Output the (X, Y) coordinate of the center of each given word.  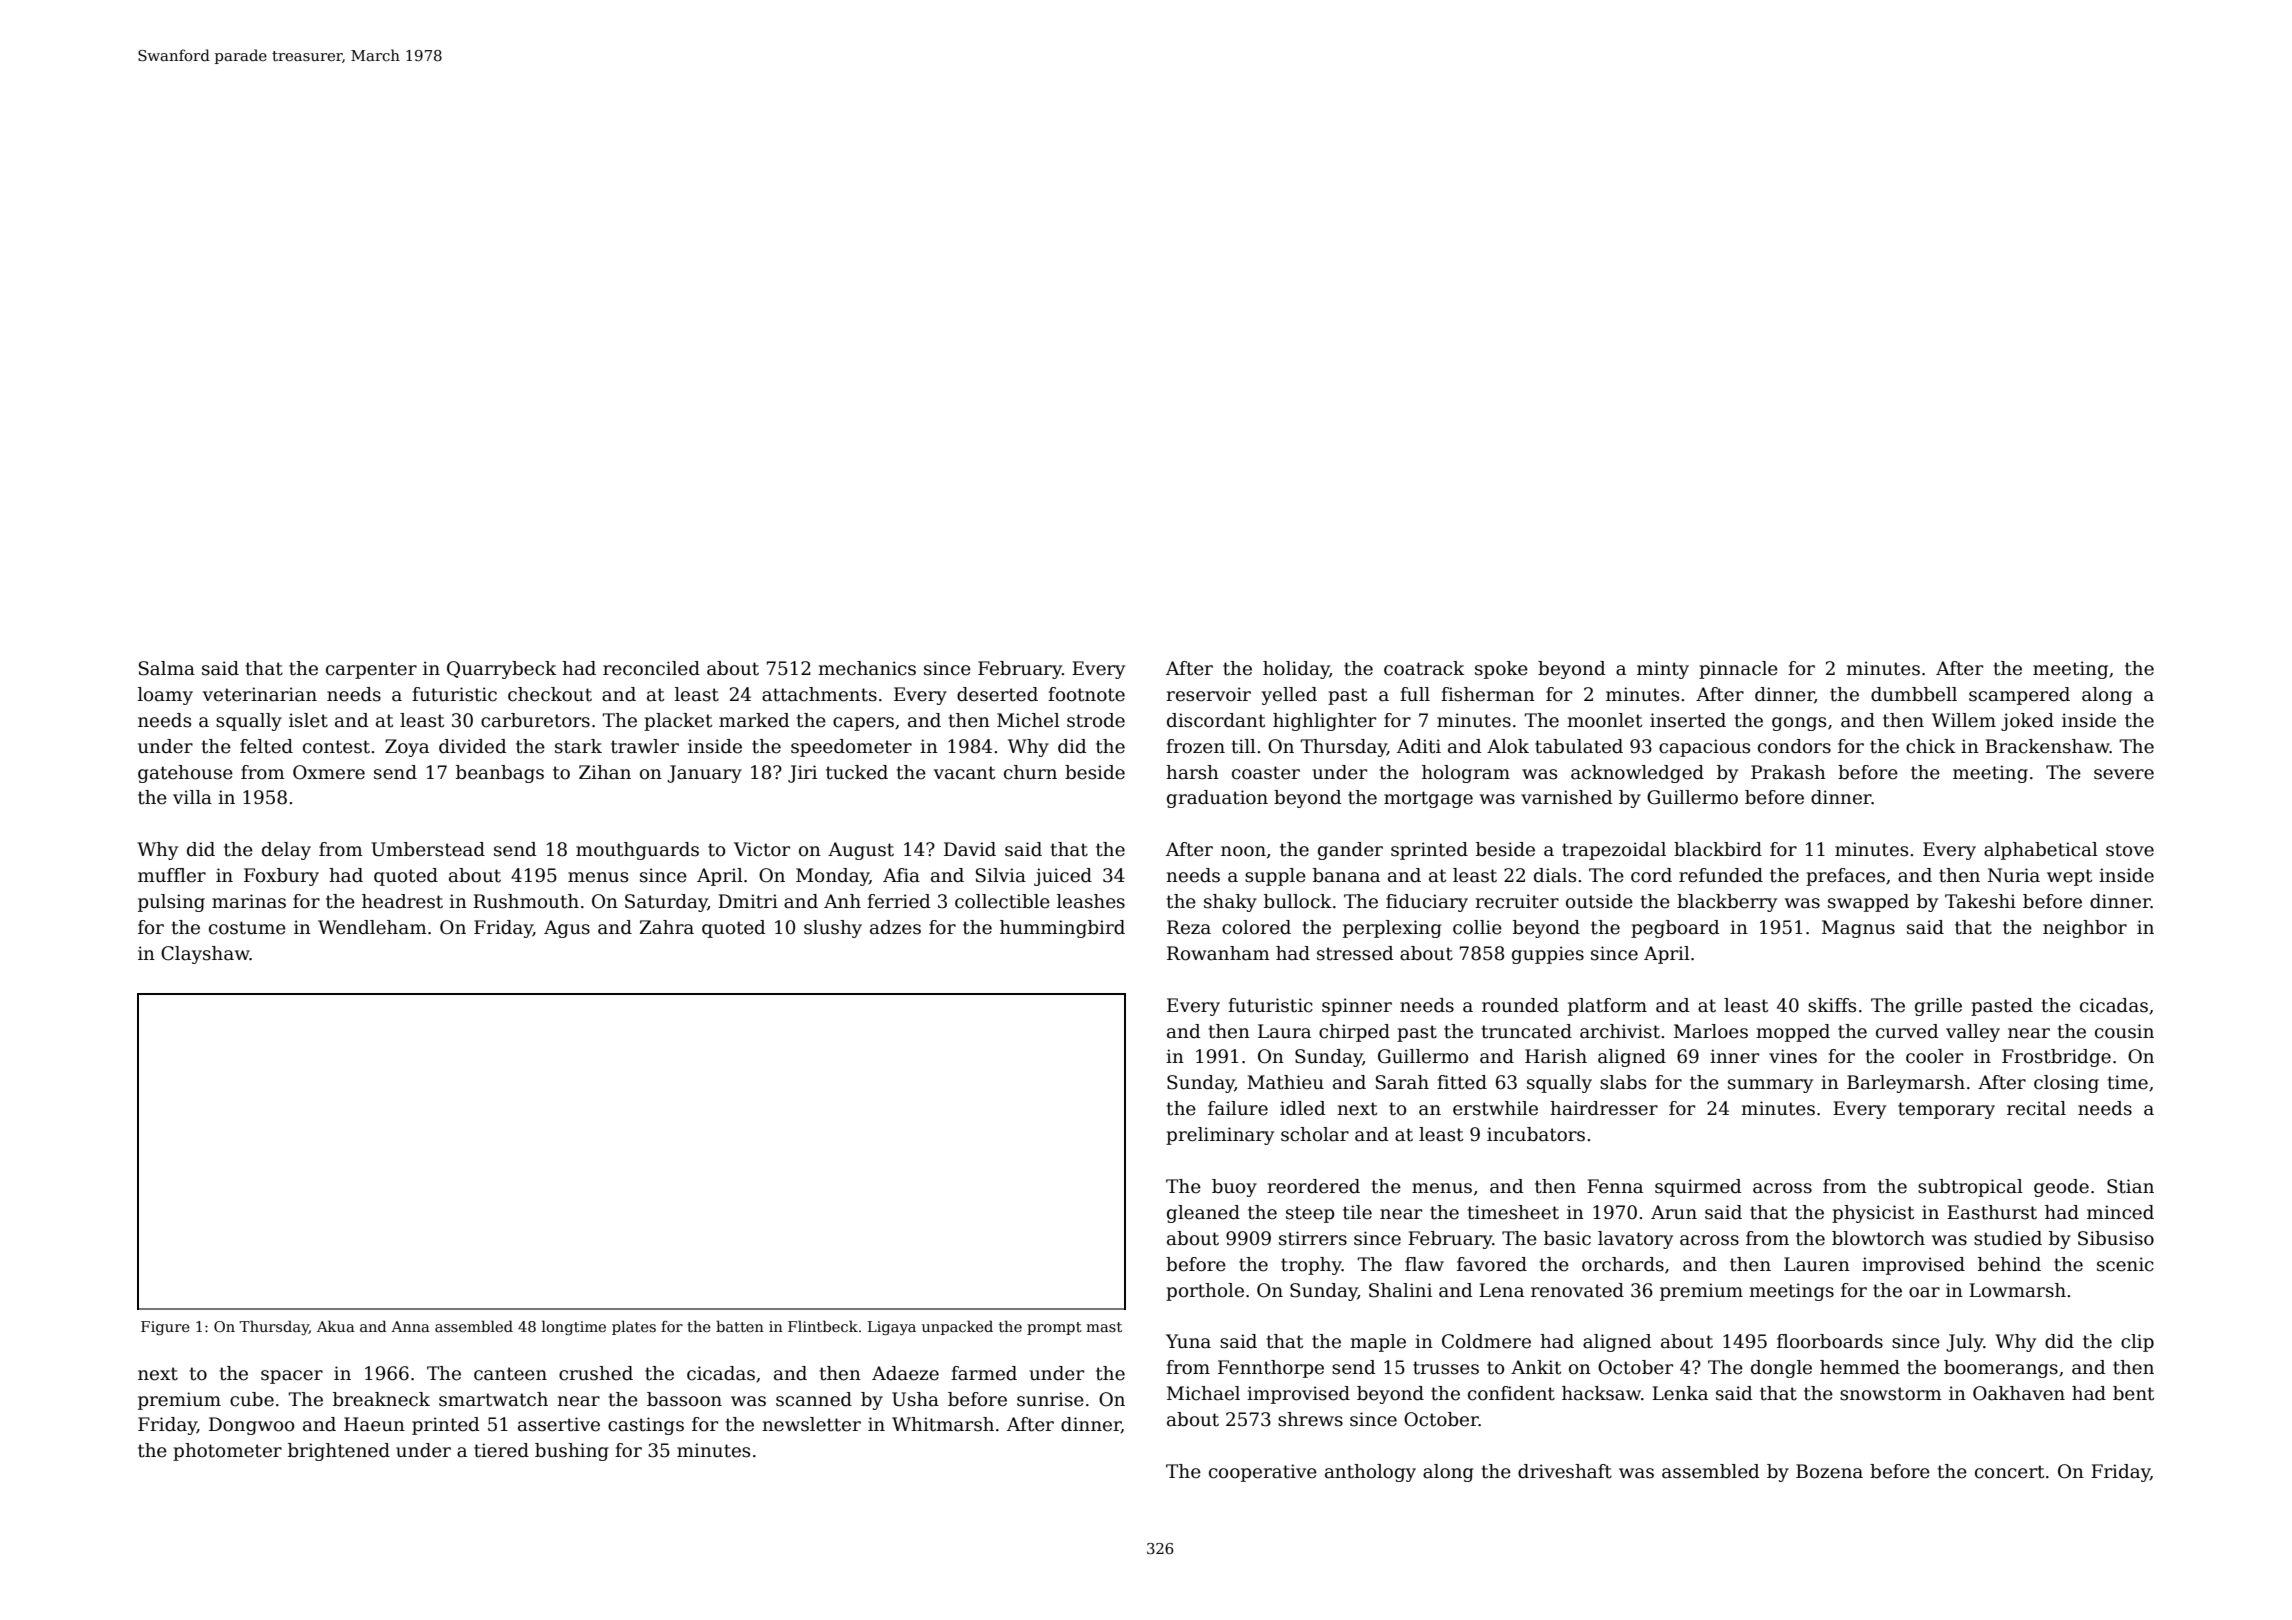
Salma (167, 668)
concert (2009, 1472)
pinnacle (1738, 670)
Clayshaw (205, 955)
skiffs (1832, 1005)
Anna (410, 1326)
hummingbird (1062, 929)
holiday (1296, 670)
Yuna (1188, 1341)
